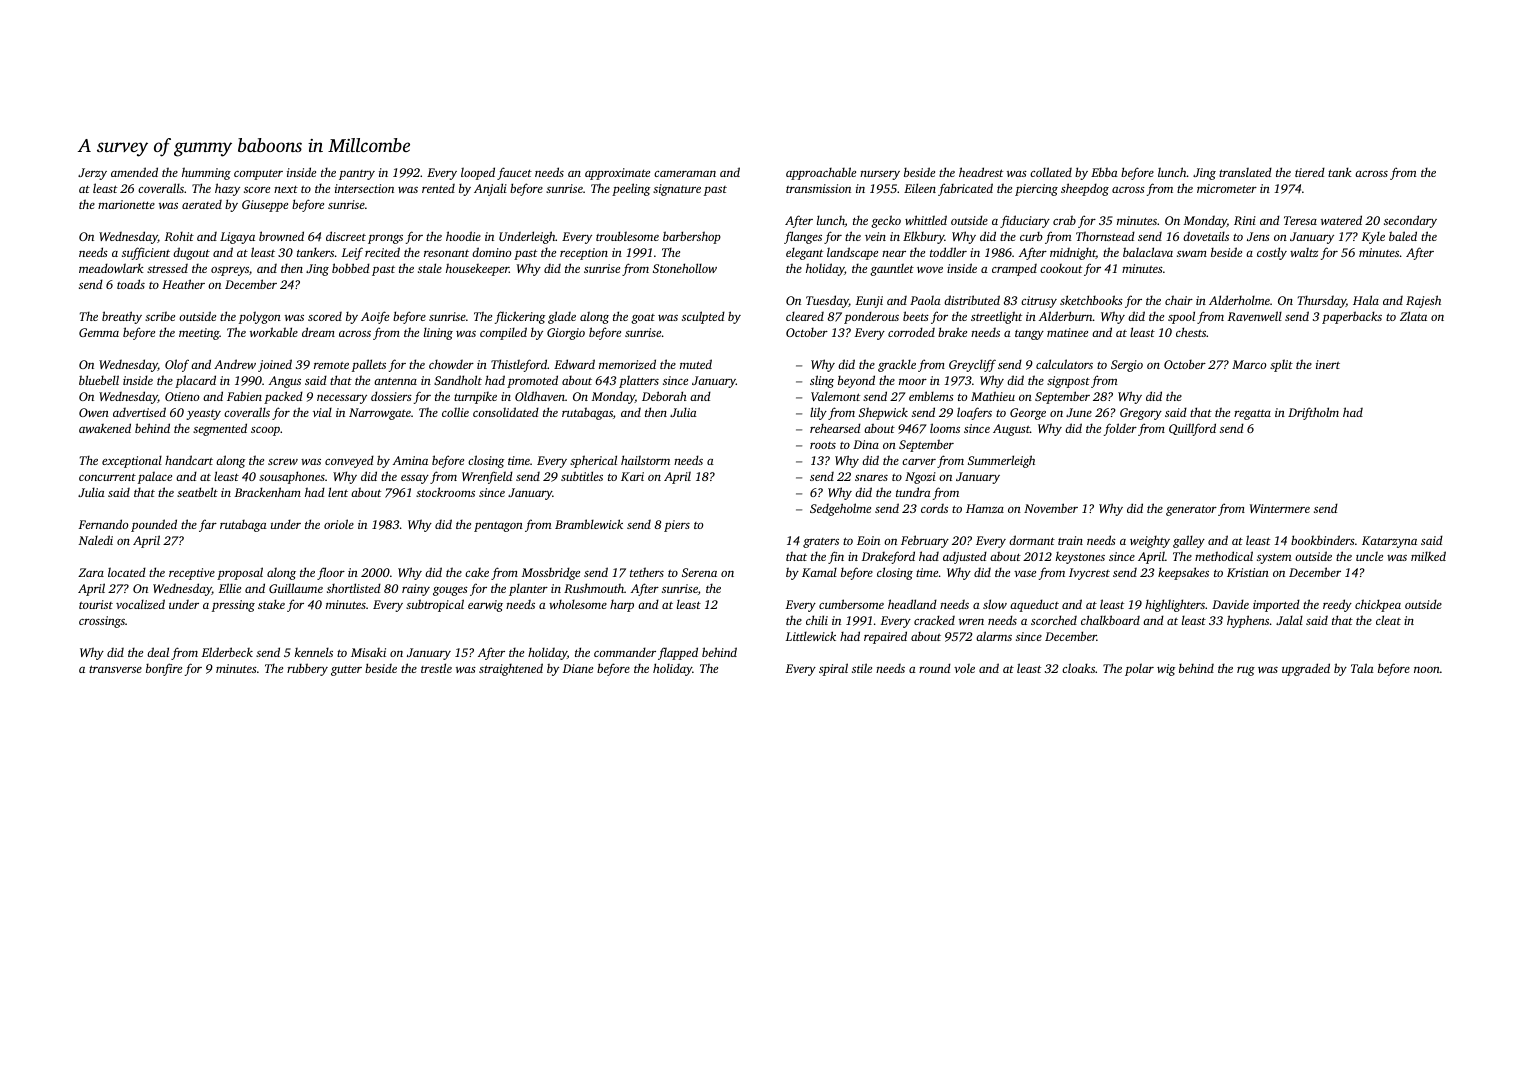 The width and height of the page is (1527, 1080). Describe the element at coordinates (1280, 508) in the page. I see `Wintermere` at that location.
